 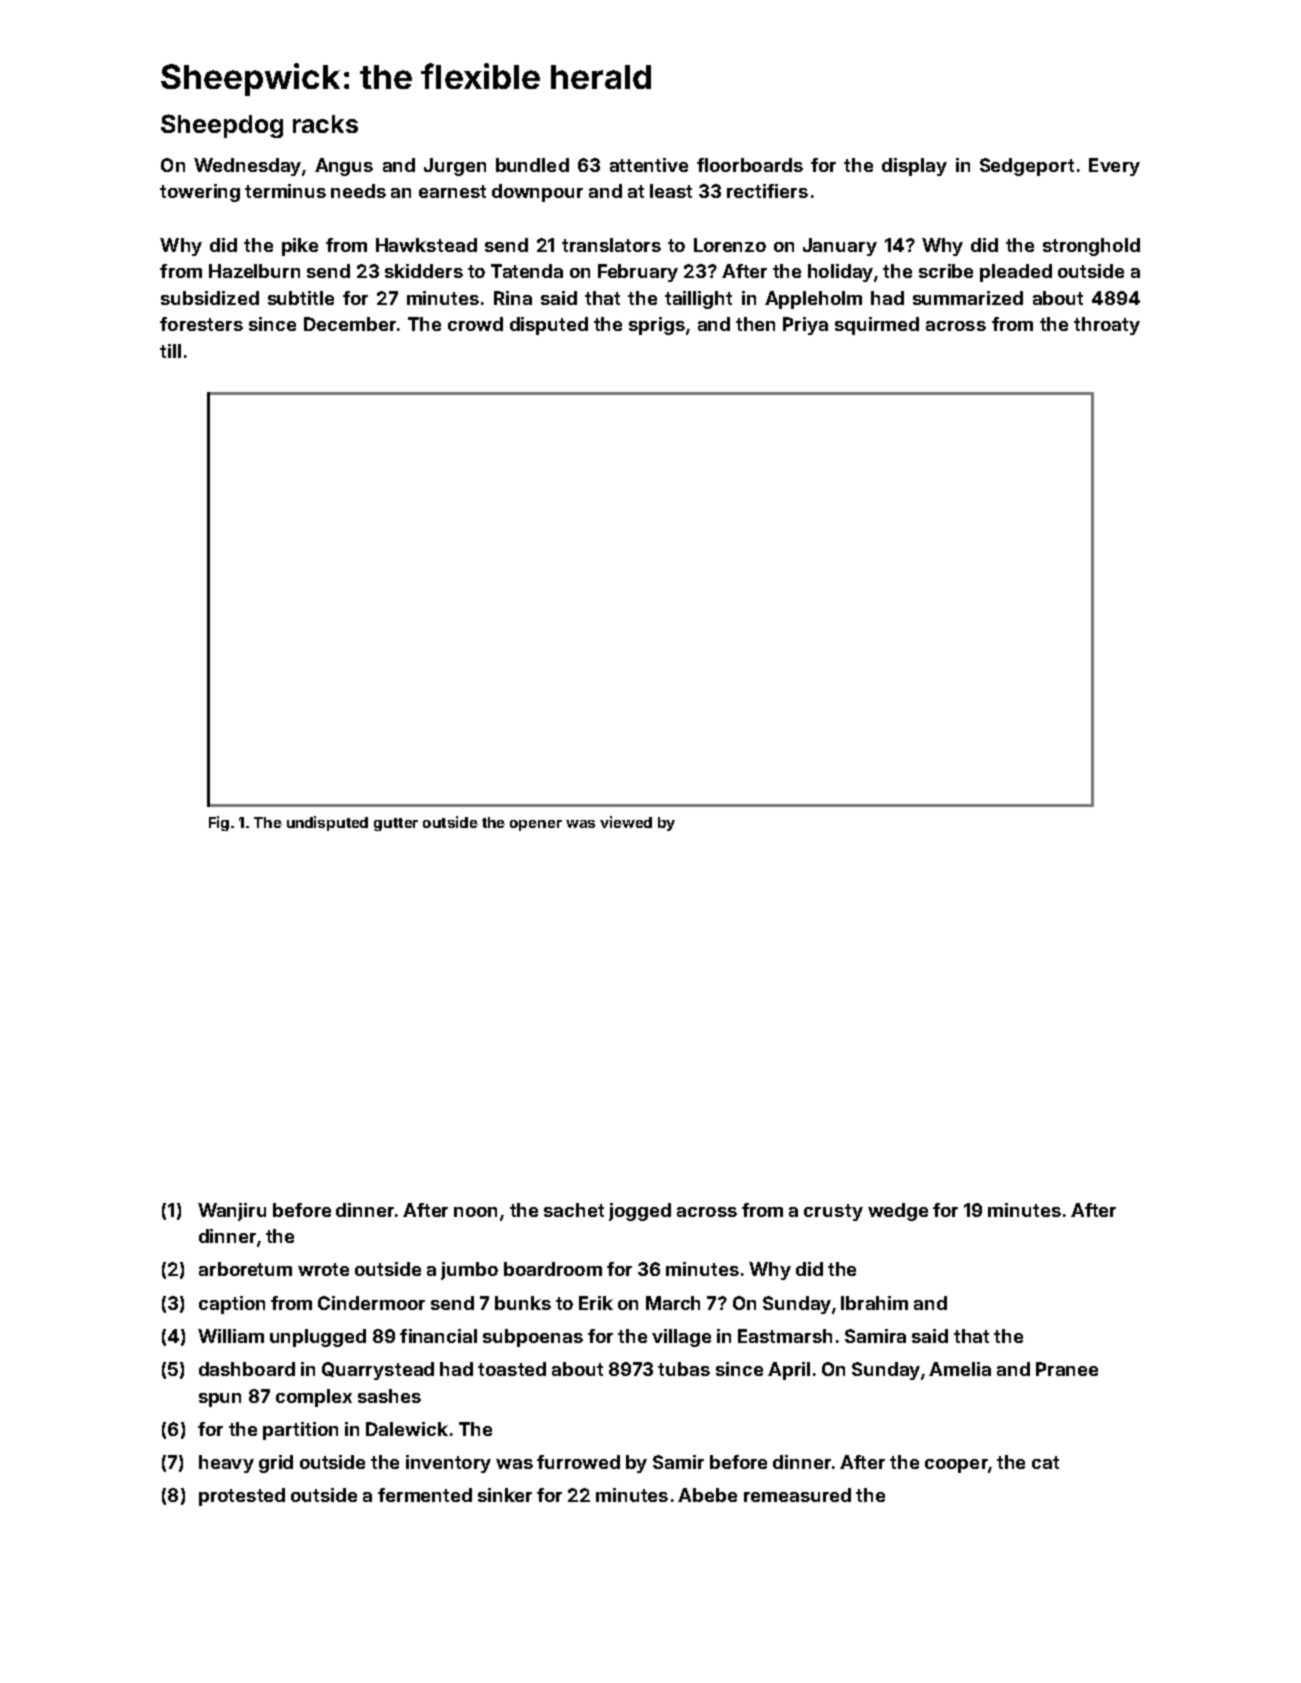 What do you see at coordinates (396, 824) in the document?
I see `gutter` at bounding box center [396, 824].
